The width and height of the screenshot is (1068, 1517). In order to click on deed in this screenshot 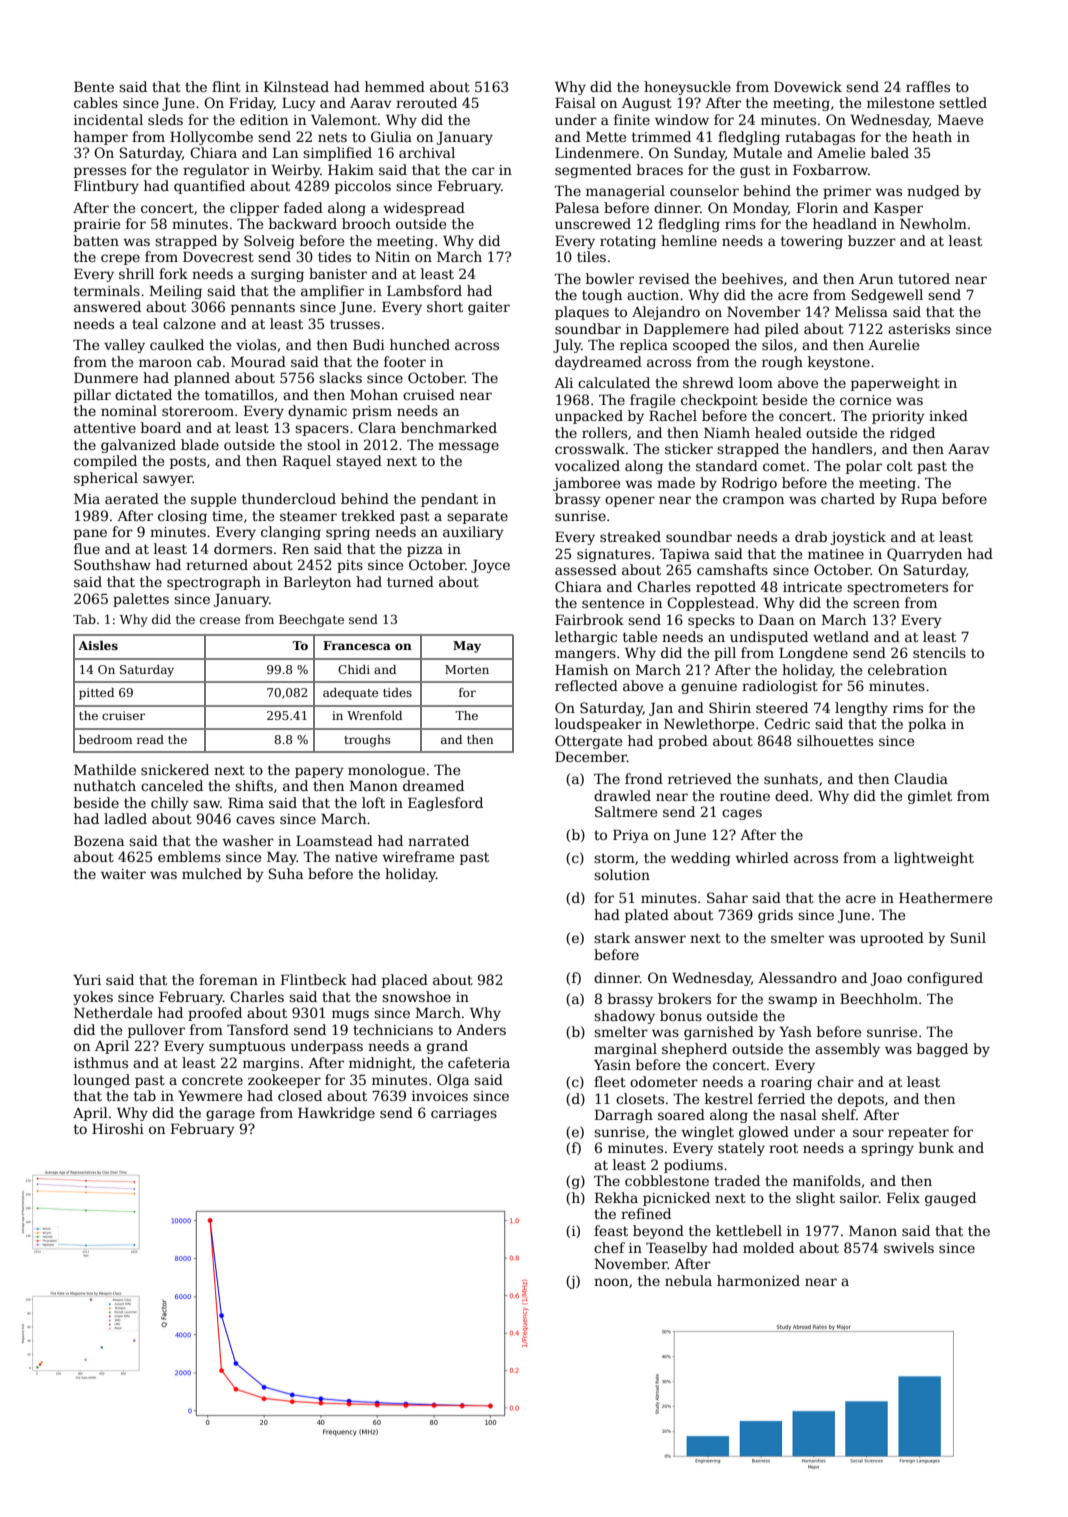, I will do `click(792, 795)`.
